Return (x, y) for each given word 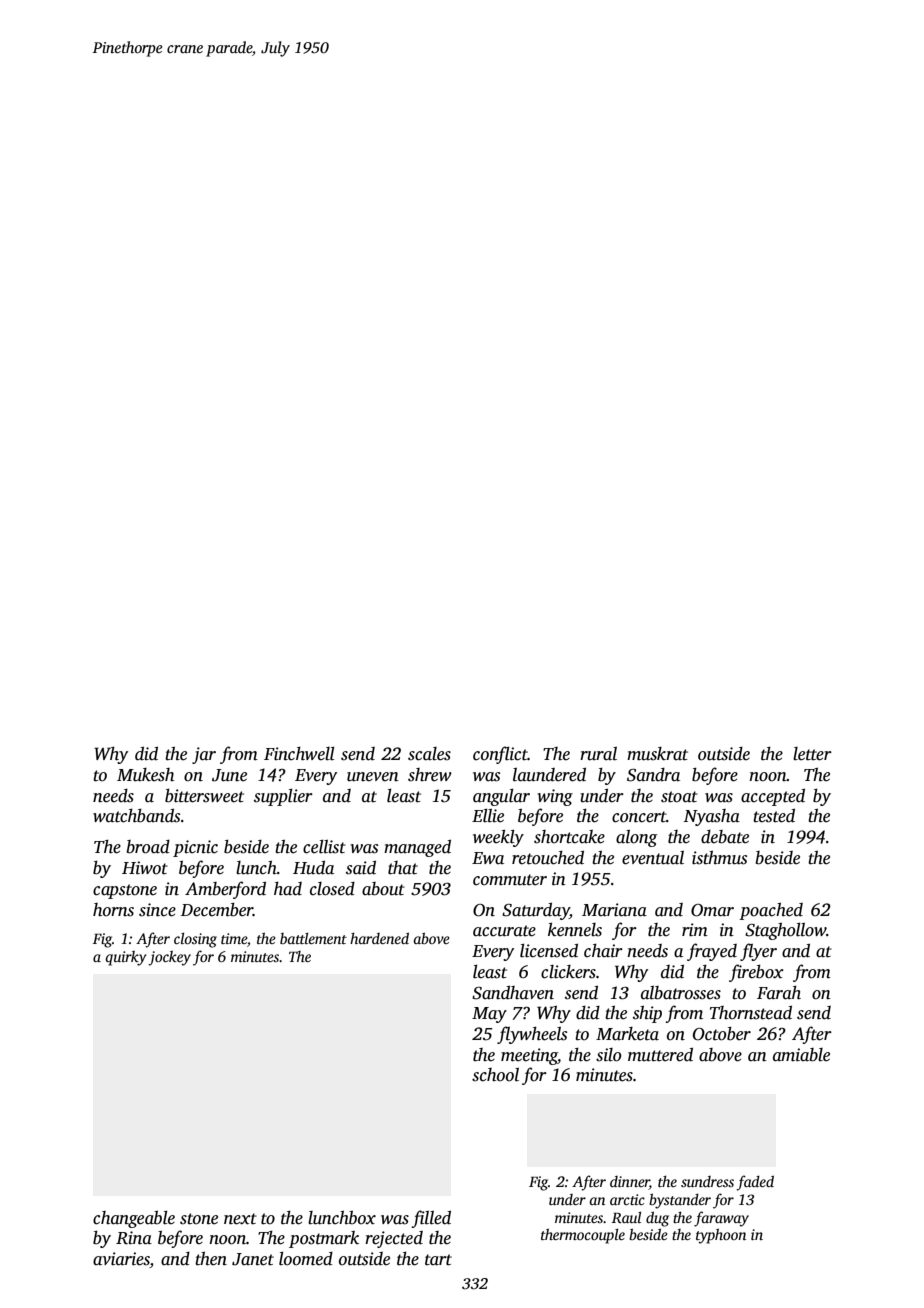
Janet (253, 1259)
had (288, 889)
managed (417, 848)
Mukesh (145, 775)
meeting (529, 1056)
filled (431, 1219)
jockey (169, 958)
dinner (630, 1183)
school (495, 1075)
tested (774, 816)
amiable (801, 1055)
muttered (660, 1055)
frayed (712, 952)
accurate (504, 931)
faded (755, 1183)
